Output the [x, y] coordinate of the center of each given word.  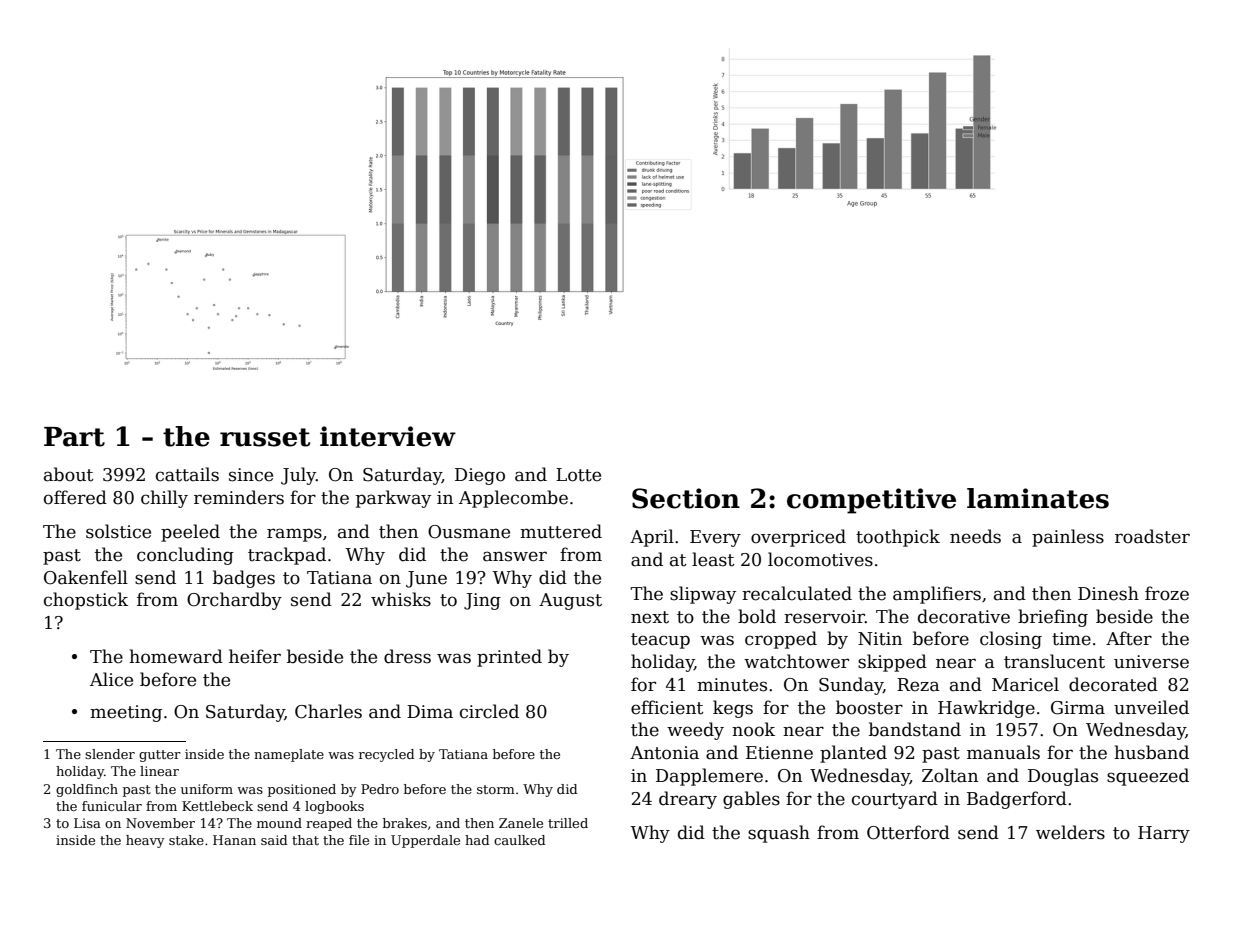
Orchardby [234, 601]
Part [74, 437]
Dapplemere [709, 777]
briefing [1053, 618]
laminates [1038, 498]
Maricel [1025, 684]
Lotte [578, 475]
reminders [239, 497]
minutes [732, 685]
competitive [871, 501]
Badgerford [1017, 800]
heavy [145, 841]
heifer [255, 656]
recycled [387, 755]
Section [686, 498]
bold [757, 616]
